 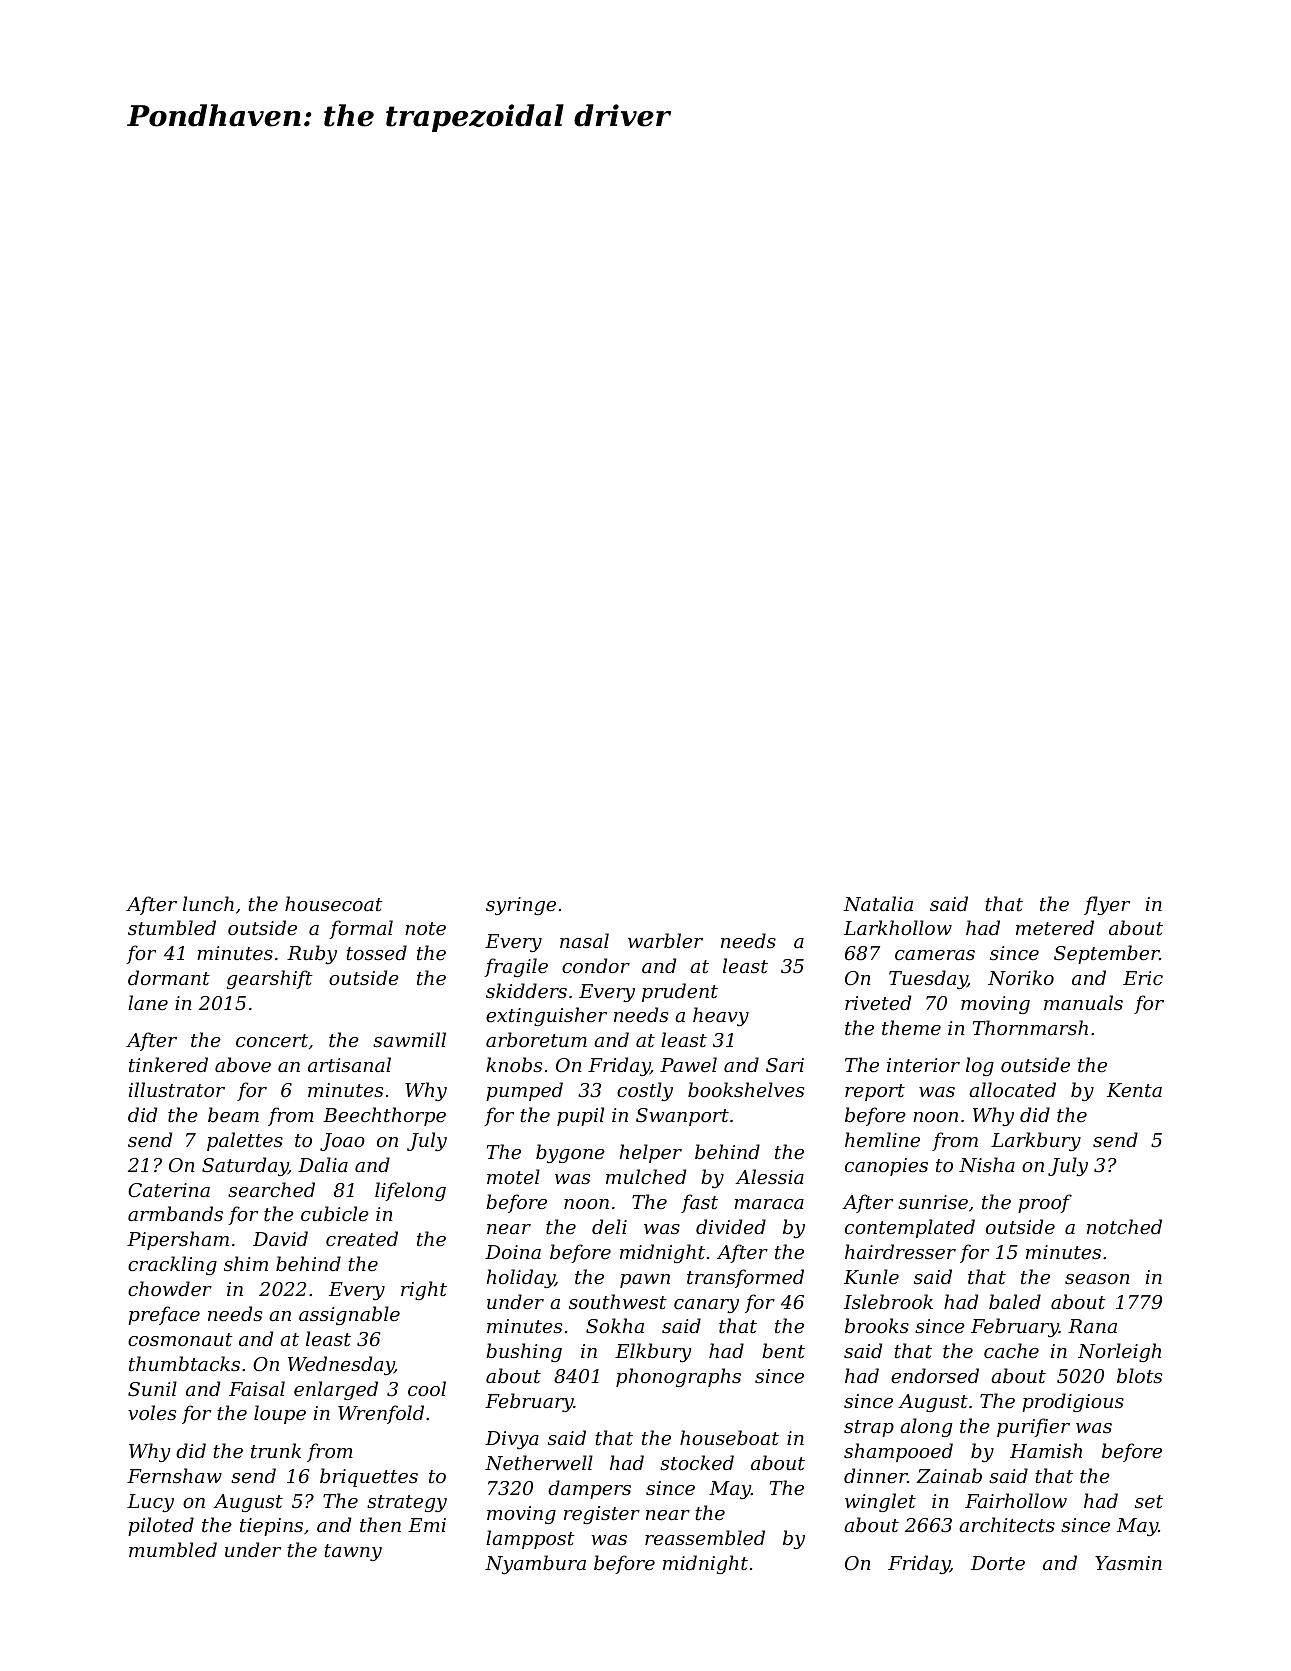 What do you see at coordinates (1149, 1501) in the screenshot?
I see `set` at bounding box center [1149, 1501].
